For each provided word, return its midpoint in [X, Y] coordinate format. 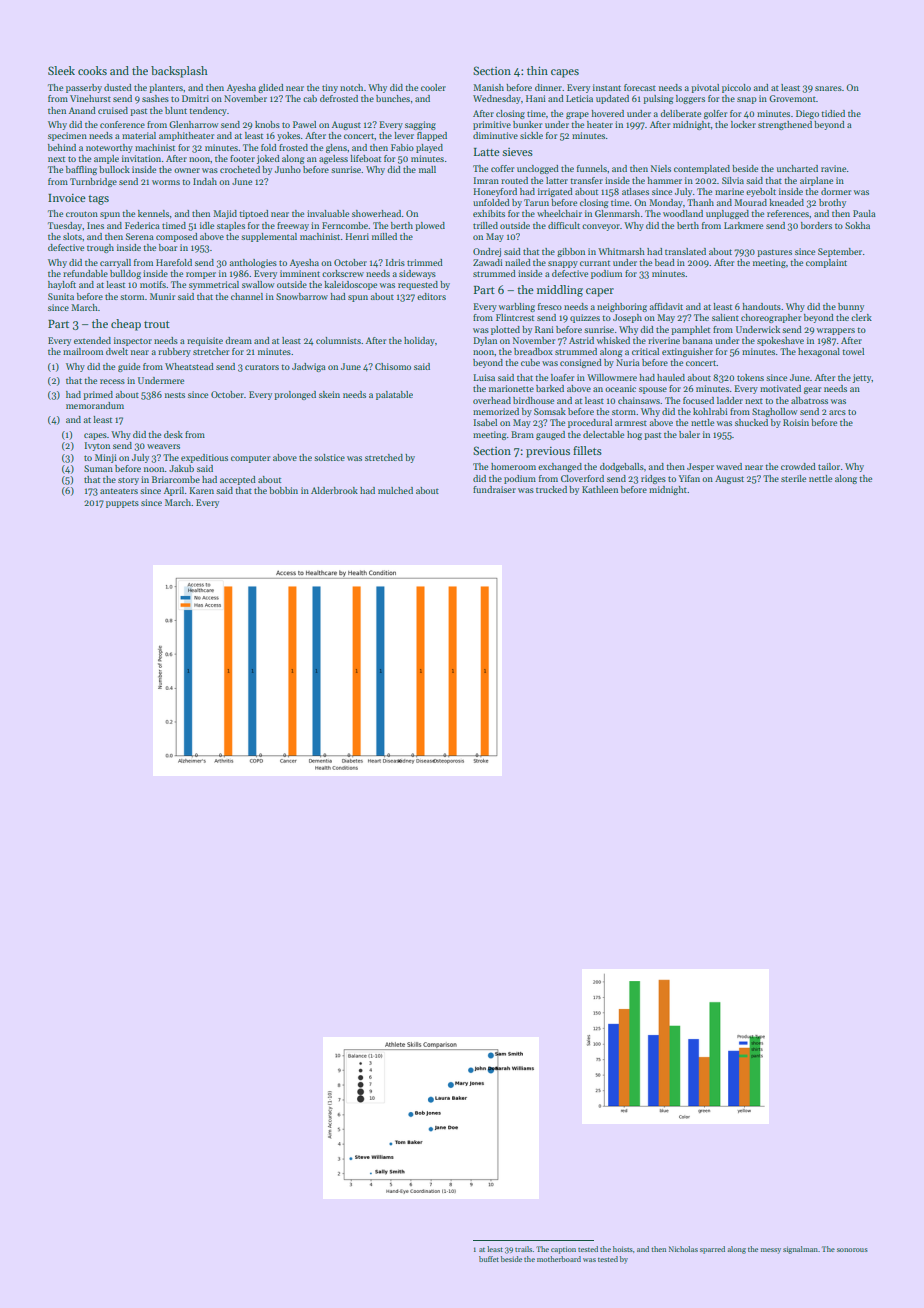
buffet [489, 1259]
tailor [829, 466]
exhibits [489, 213]
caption [563, 1250]
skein [329, 394]
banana [697, 340]
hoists [623, 1249]
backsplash [179, 72]
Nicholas [683, 1249]
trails [524, 1249]
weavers [163, 446]
